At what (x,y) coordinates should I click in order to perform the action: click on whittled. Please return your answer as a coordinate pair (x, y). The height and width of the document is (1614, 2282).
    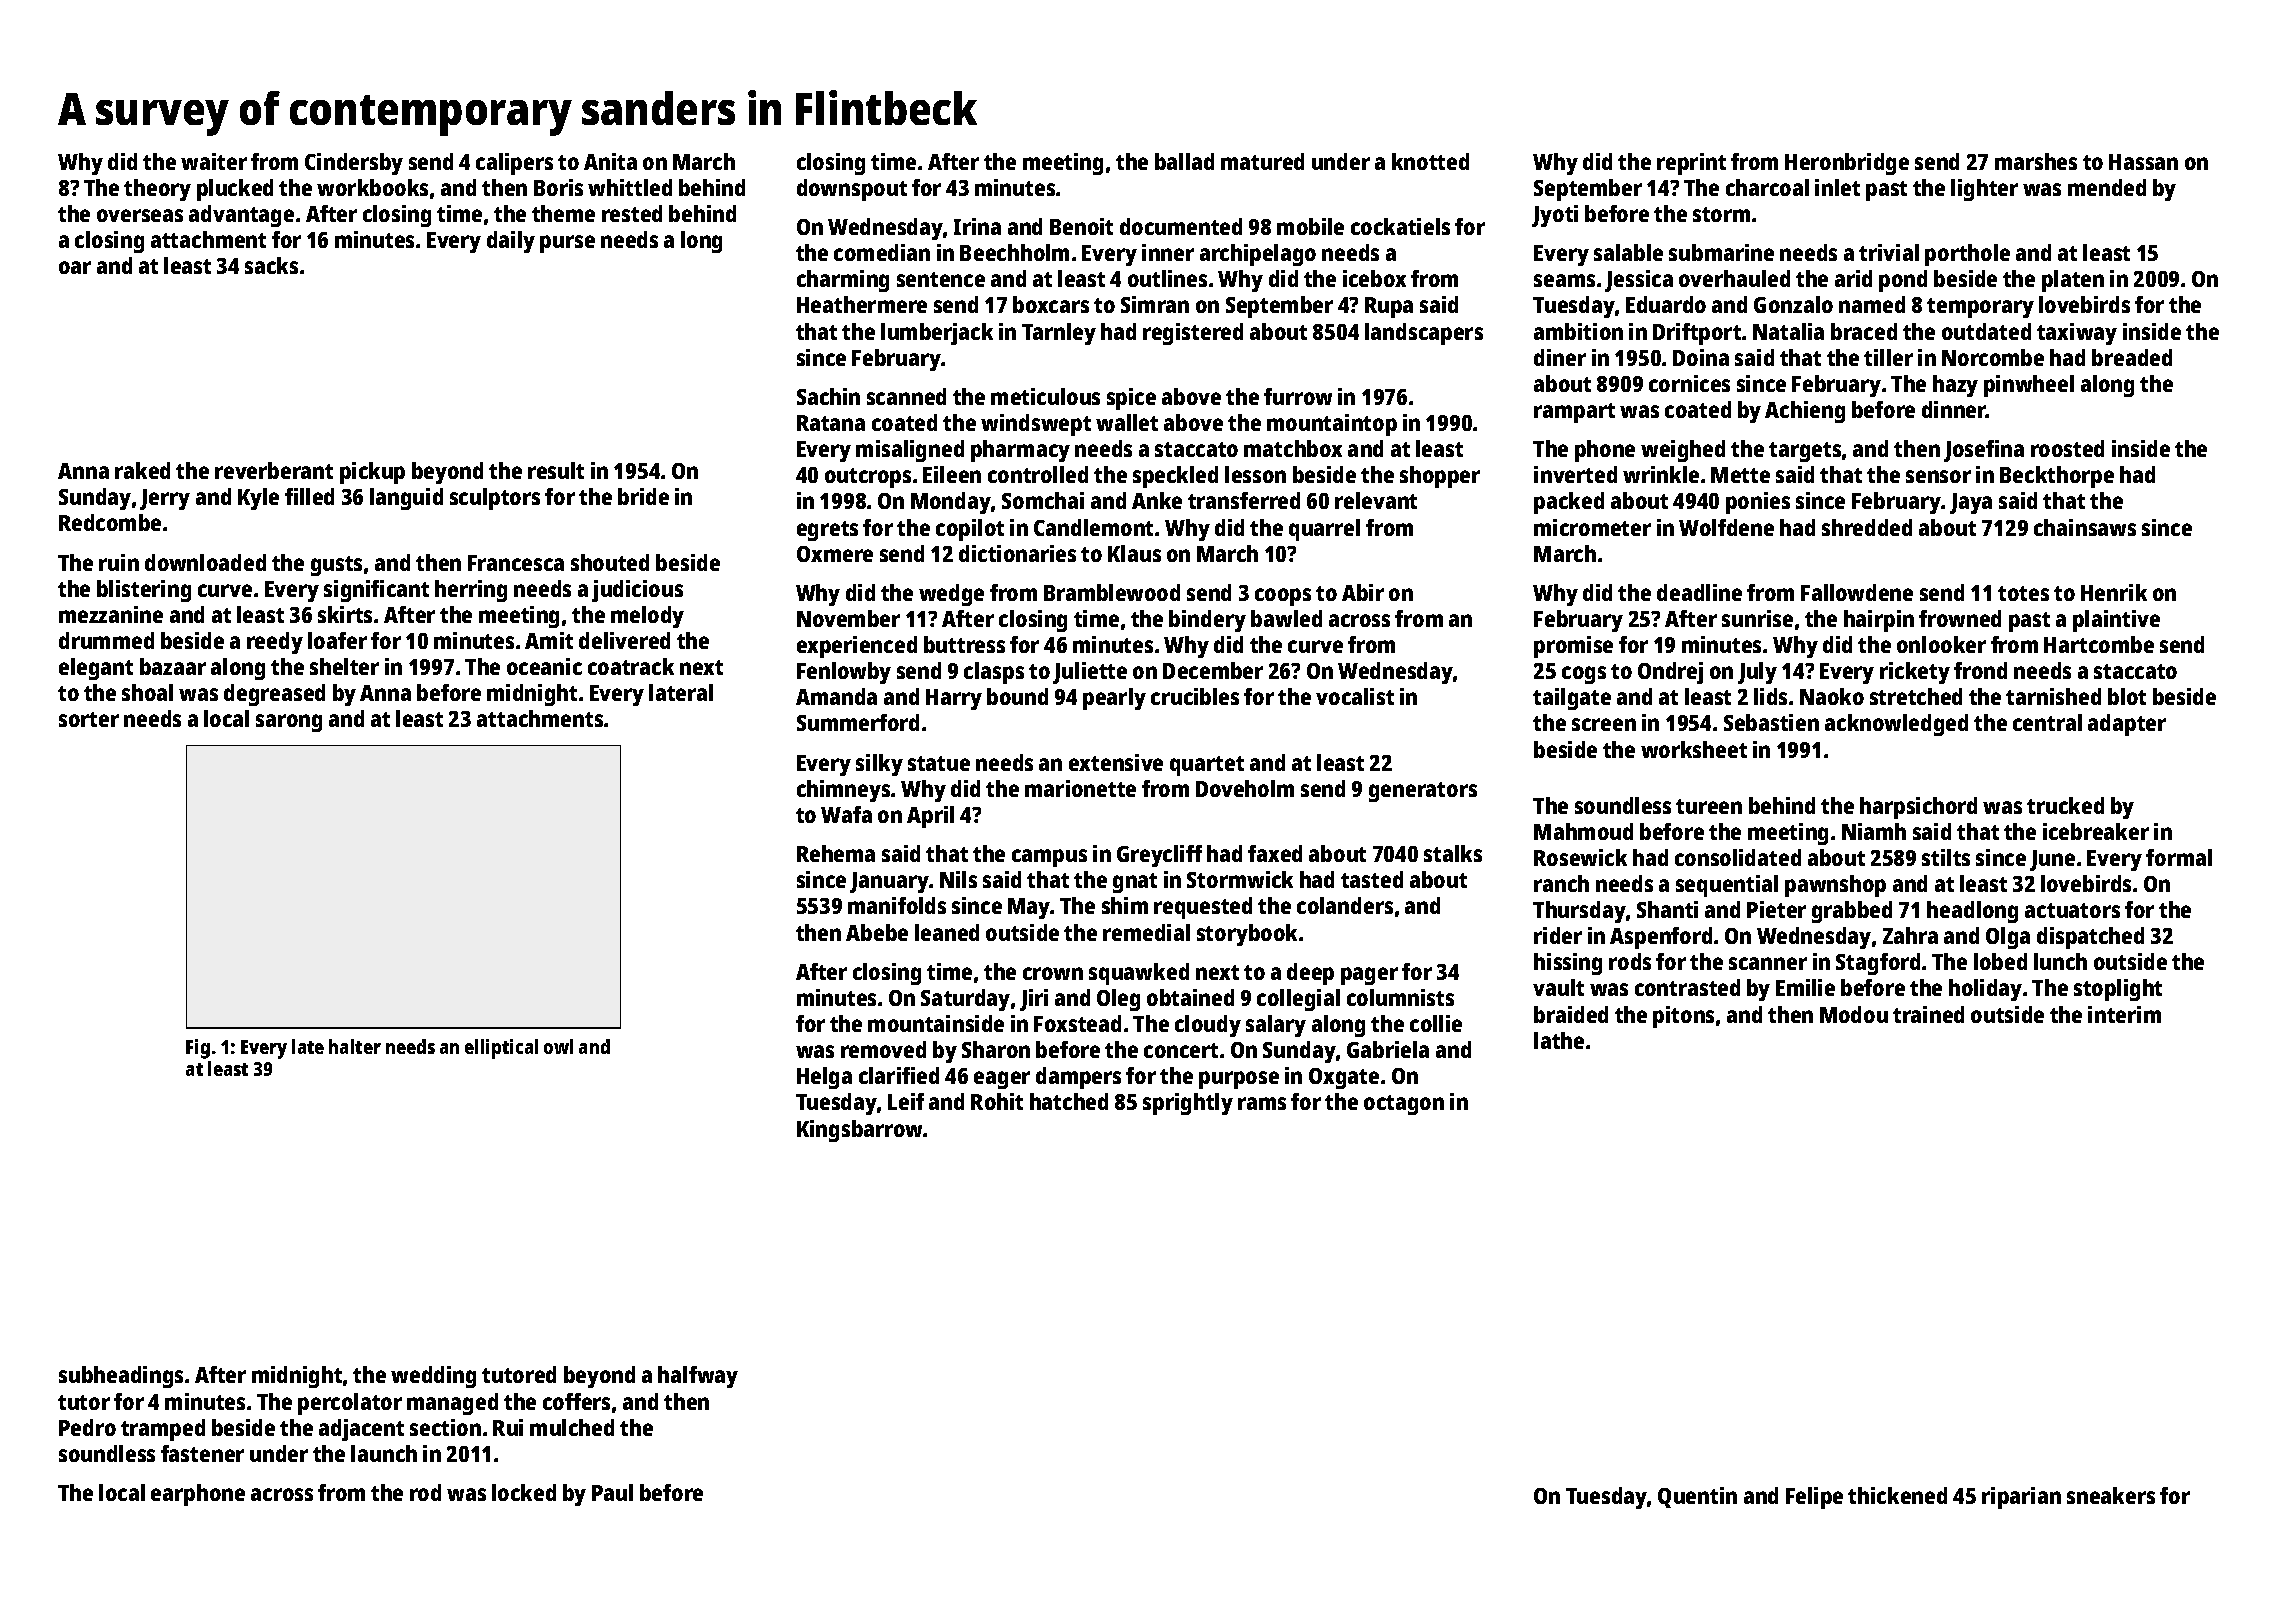
    Looking at the image, I should click on (630, 187).
